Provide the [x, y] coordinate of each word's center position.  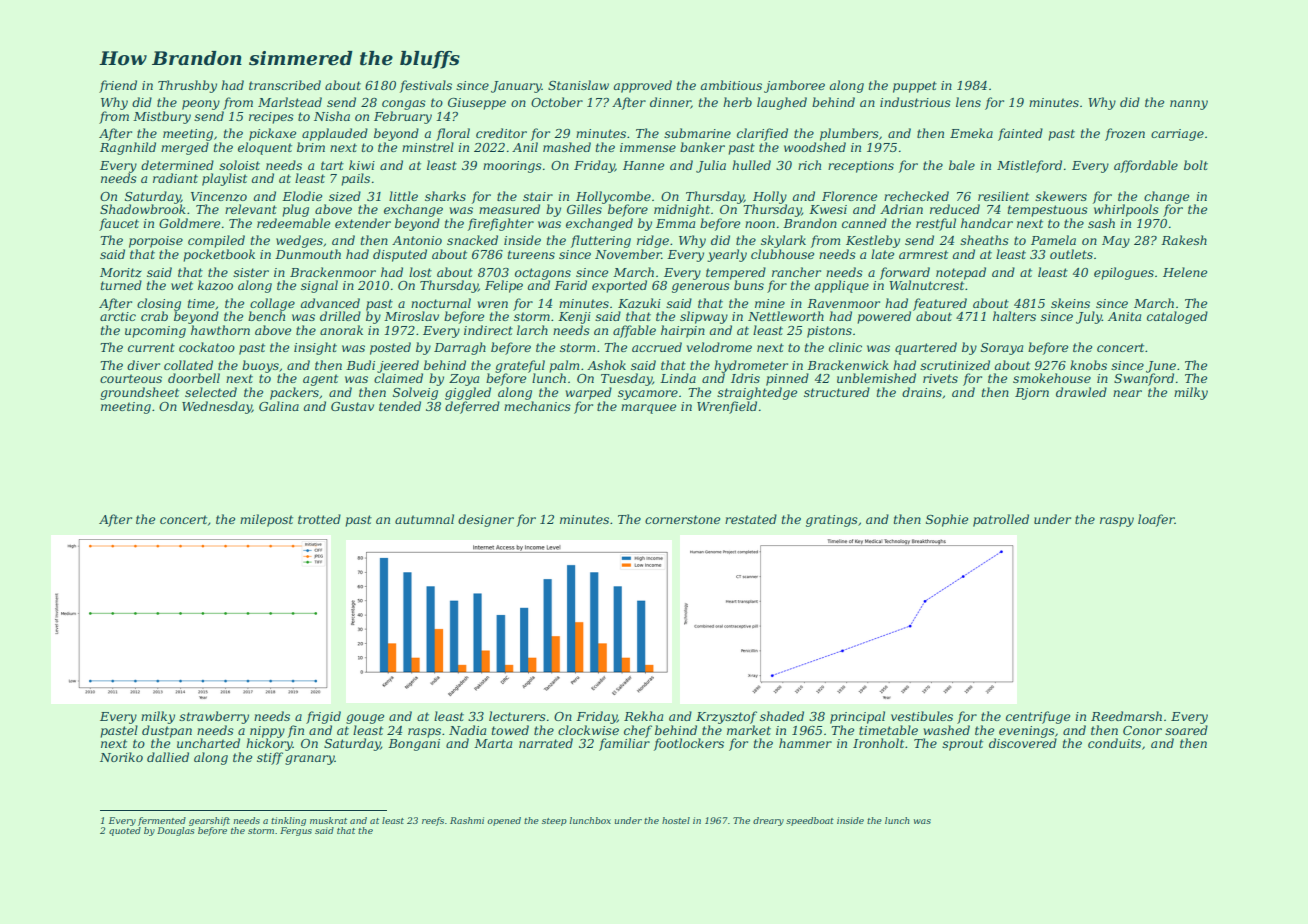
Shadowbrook [143, 209]
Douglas [175, 831]
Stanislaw [578, 85]
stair [538, 196]
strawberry [214, 717]
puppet [915, 87]
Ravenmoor [843, 303]
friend [118, 86]
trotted [319, 519]
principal [857, 717]
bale [962, 165]
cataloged [1177, 317]
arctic [118, 316]
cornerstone [682, 519]
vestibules [922, 716]
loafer [1156, 520]
